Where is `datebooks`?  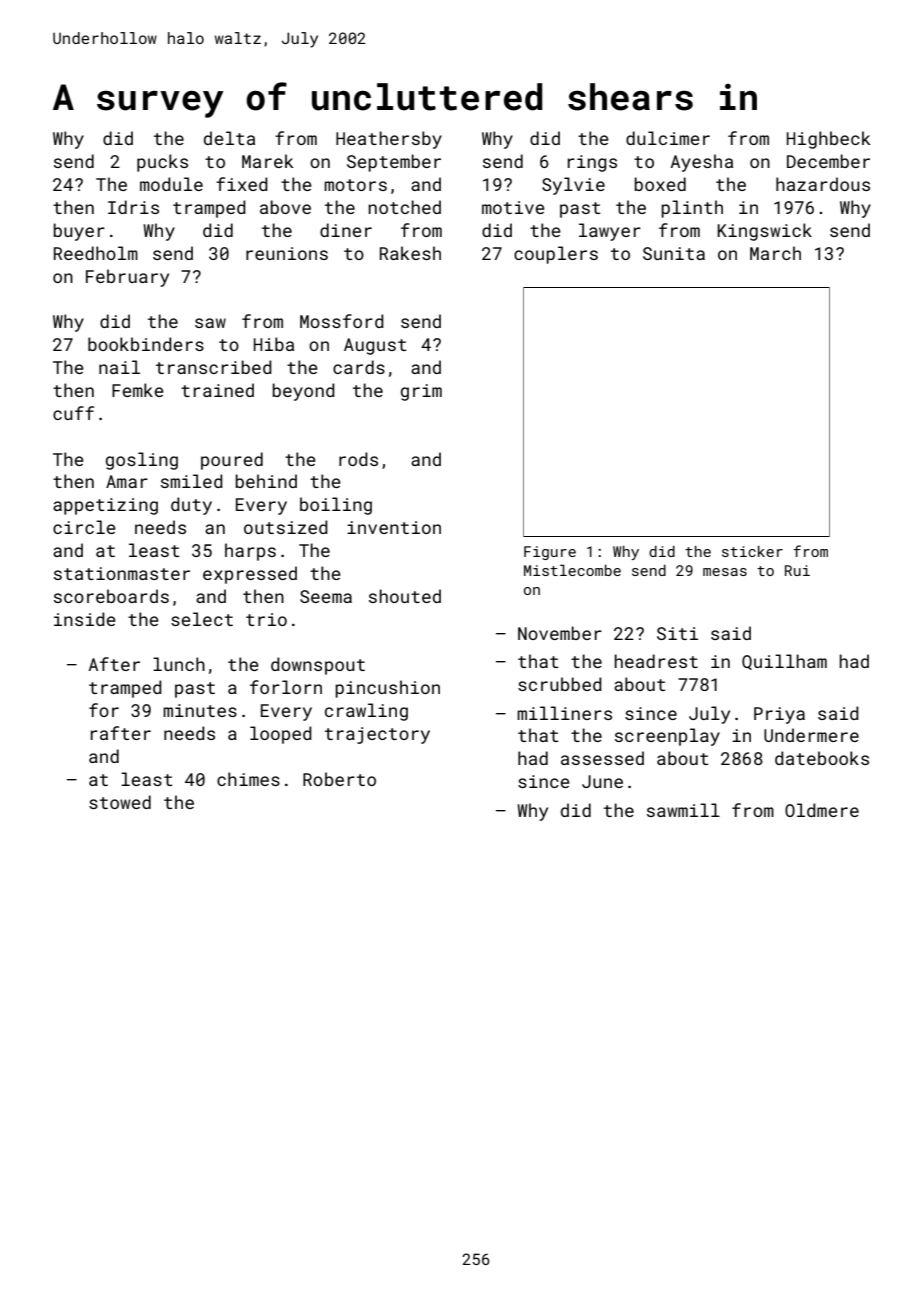 datebooks is located at coordinates (822, 758).
